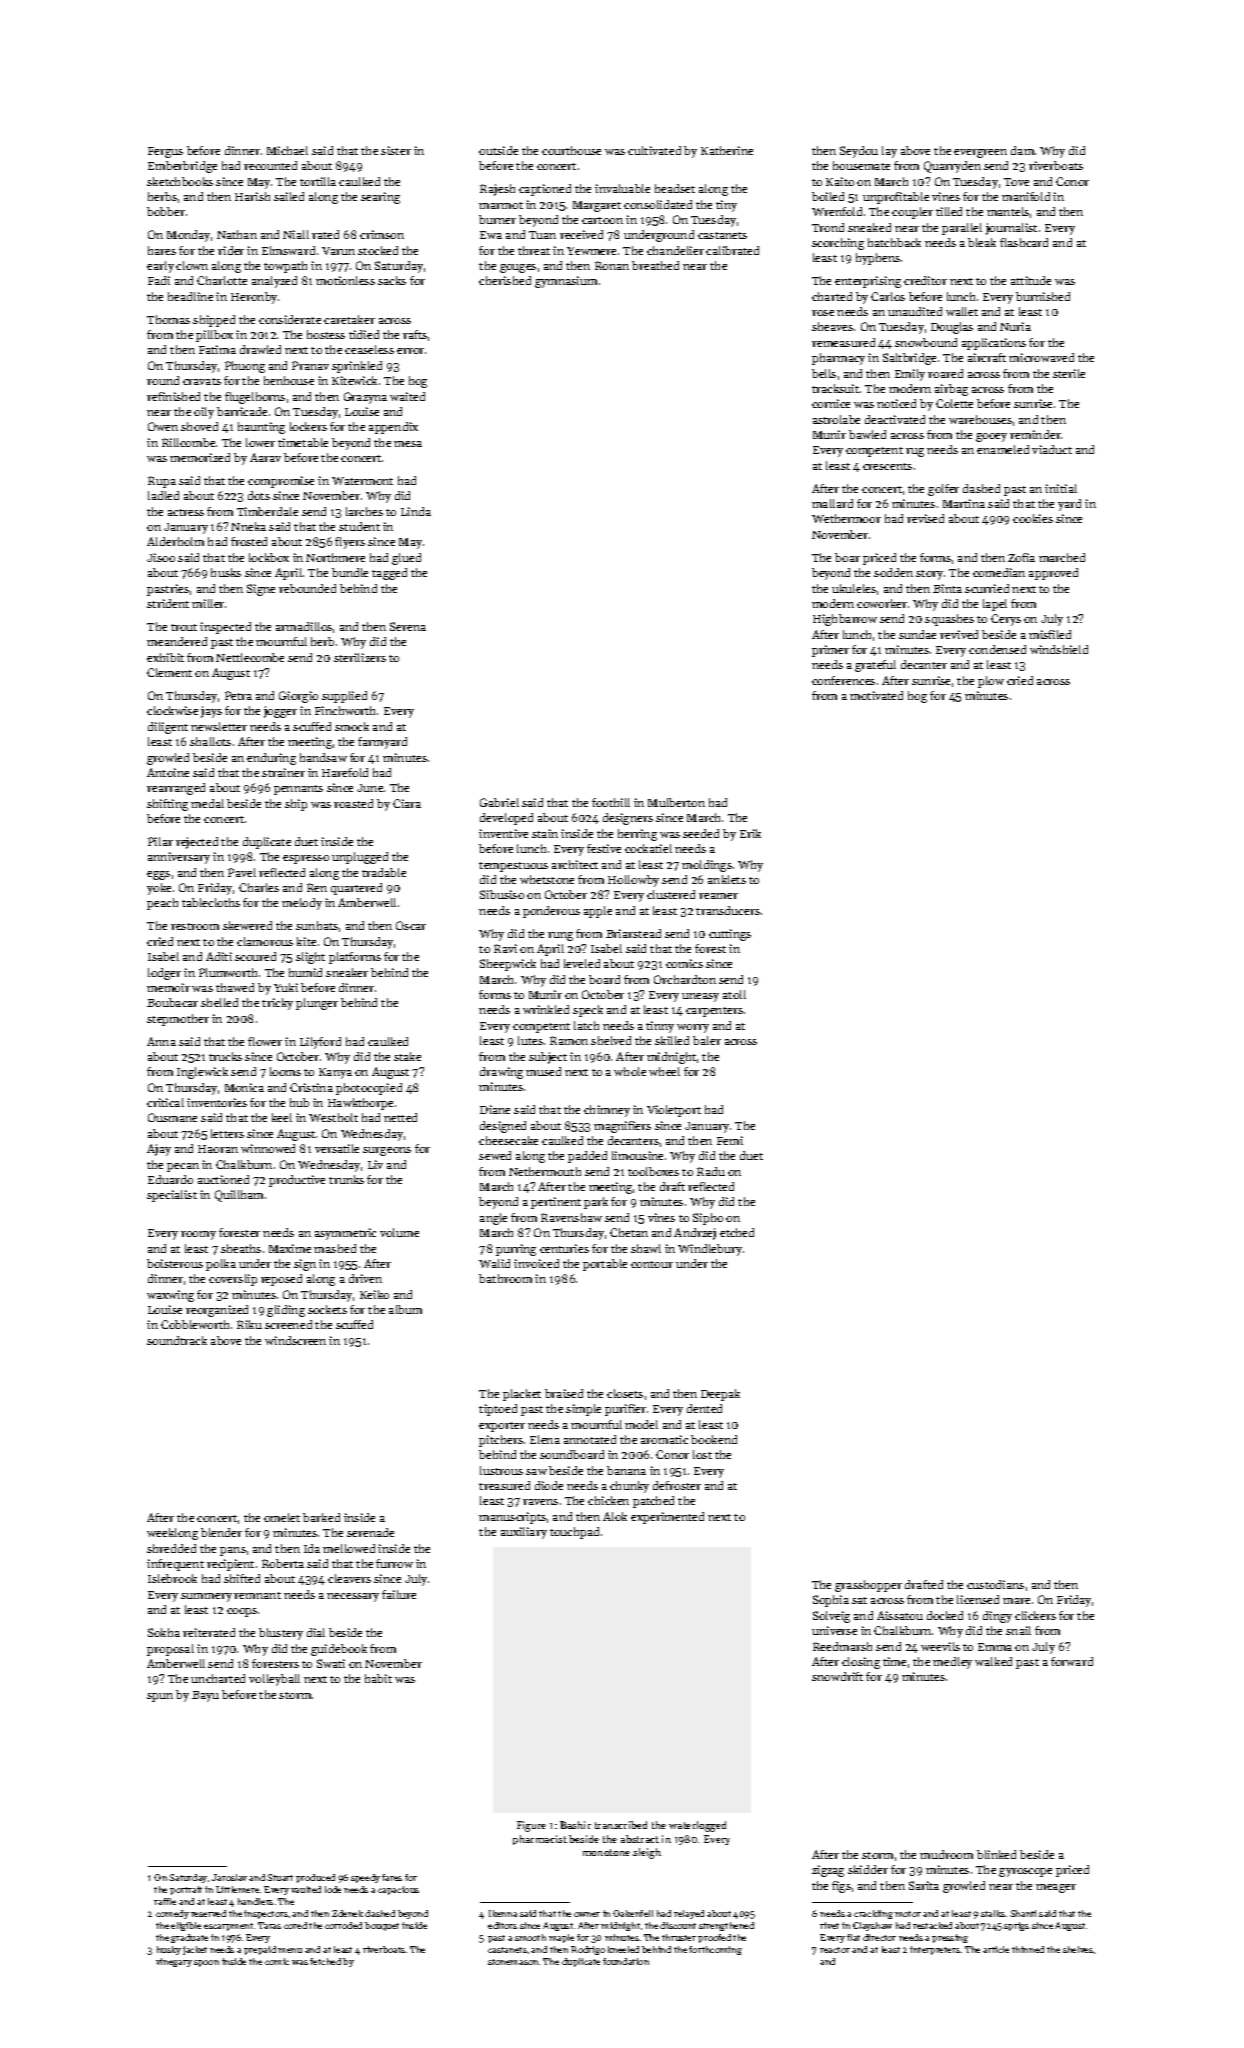 The height and width of the page is (2048, 1244). Describe the element at coordinates (667, 1518) in the page. I see `experimented` at that location.
